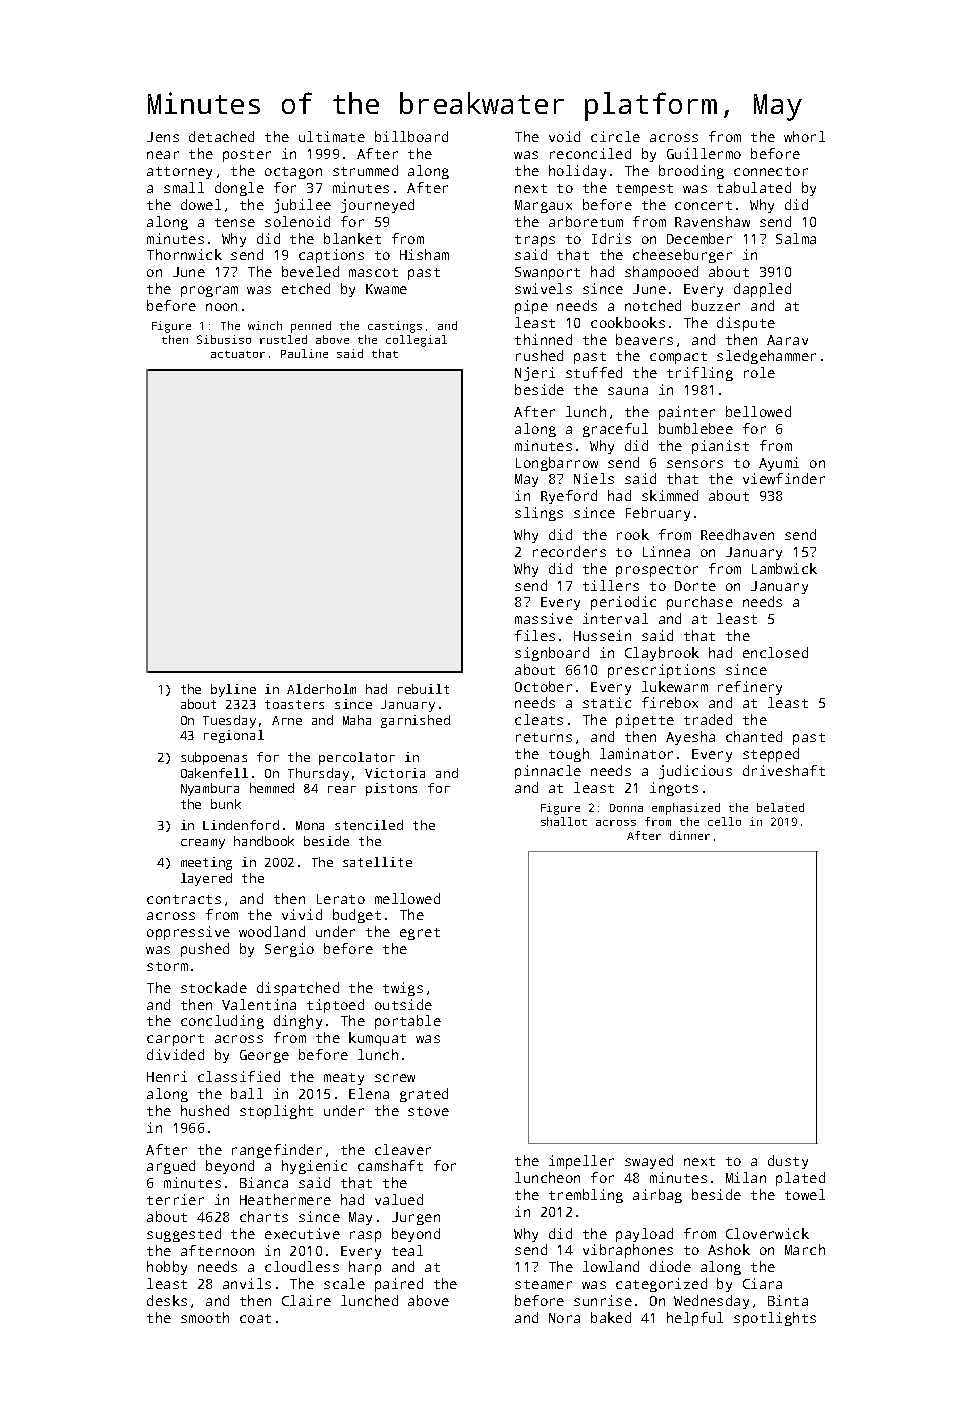  Describe the element at coordinates (564, 1318) in the screenshot. I see `Nora` at that location.
